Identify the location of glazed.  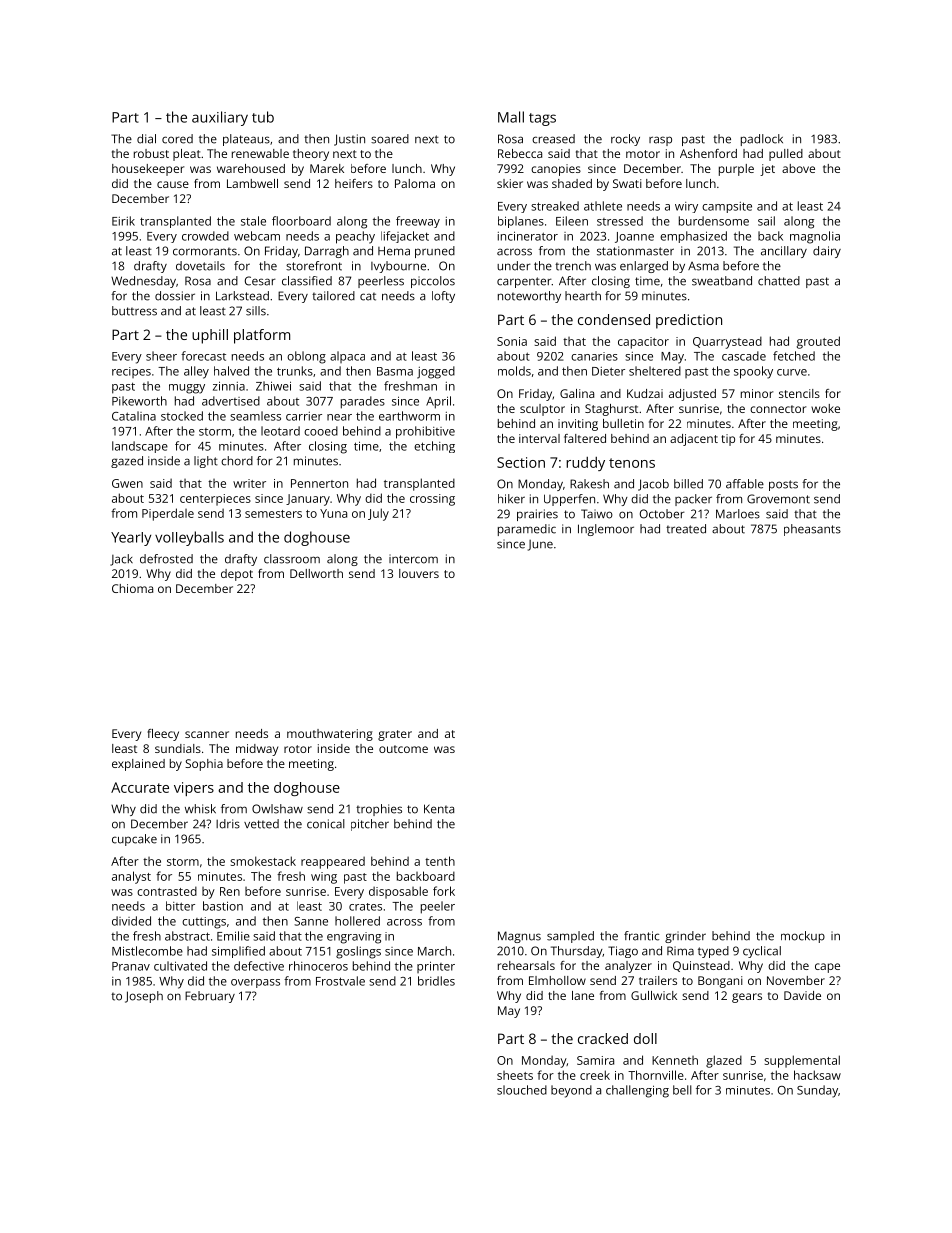
(724, 1061).
